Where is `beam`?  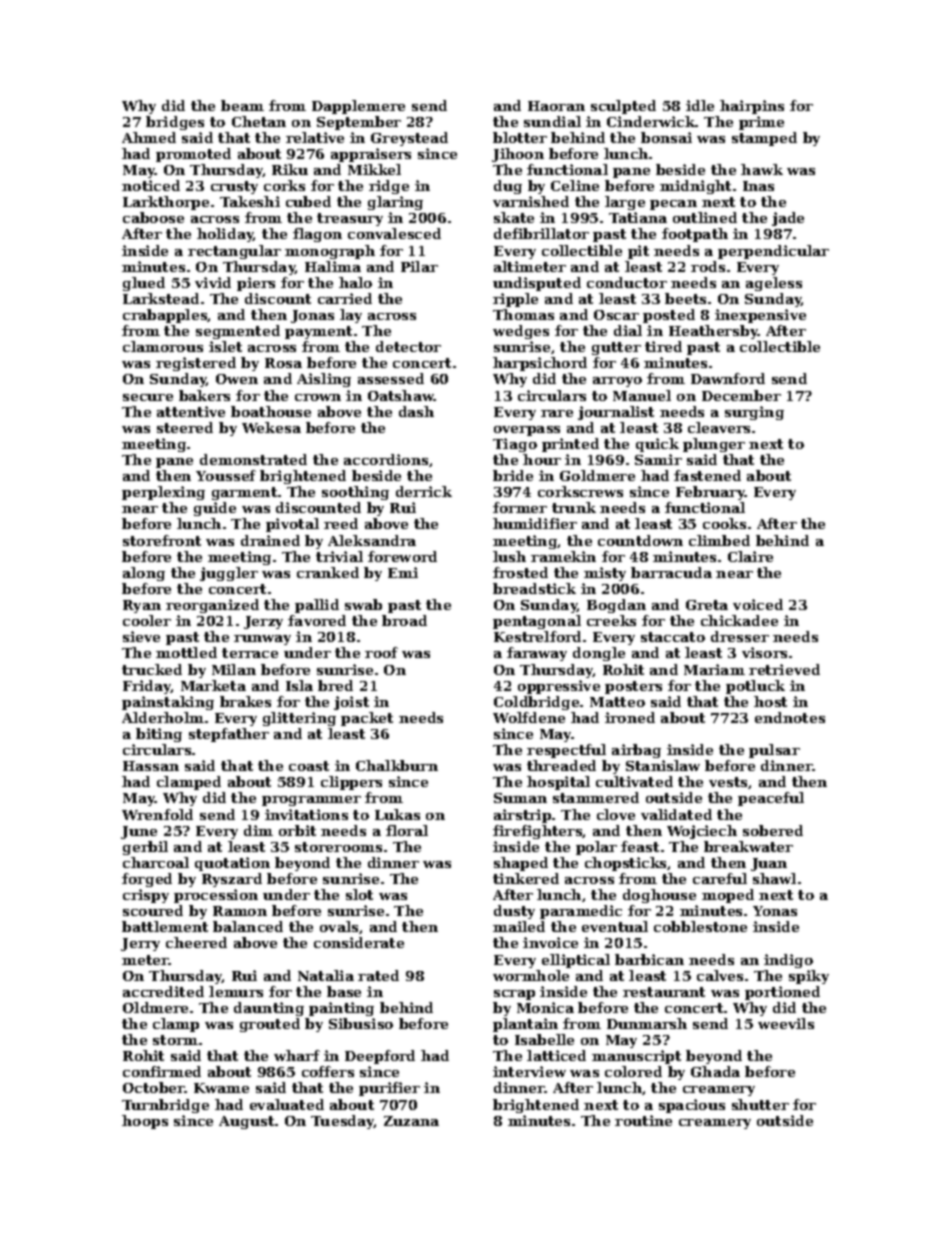
beam is located at coordinates (242, 105).
